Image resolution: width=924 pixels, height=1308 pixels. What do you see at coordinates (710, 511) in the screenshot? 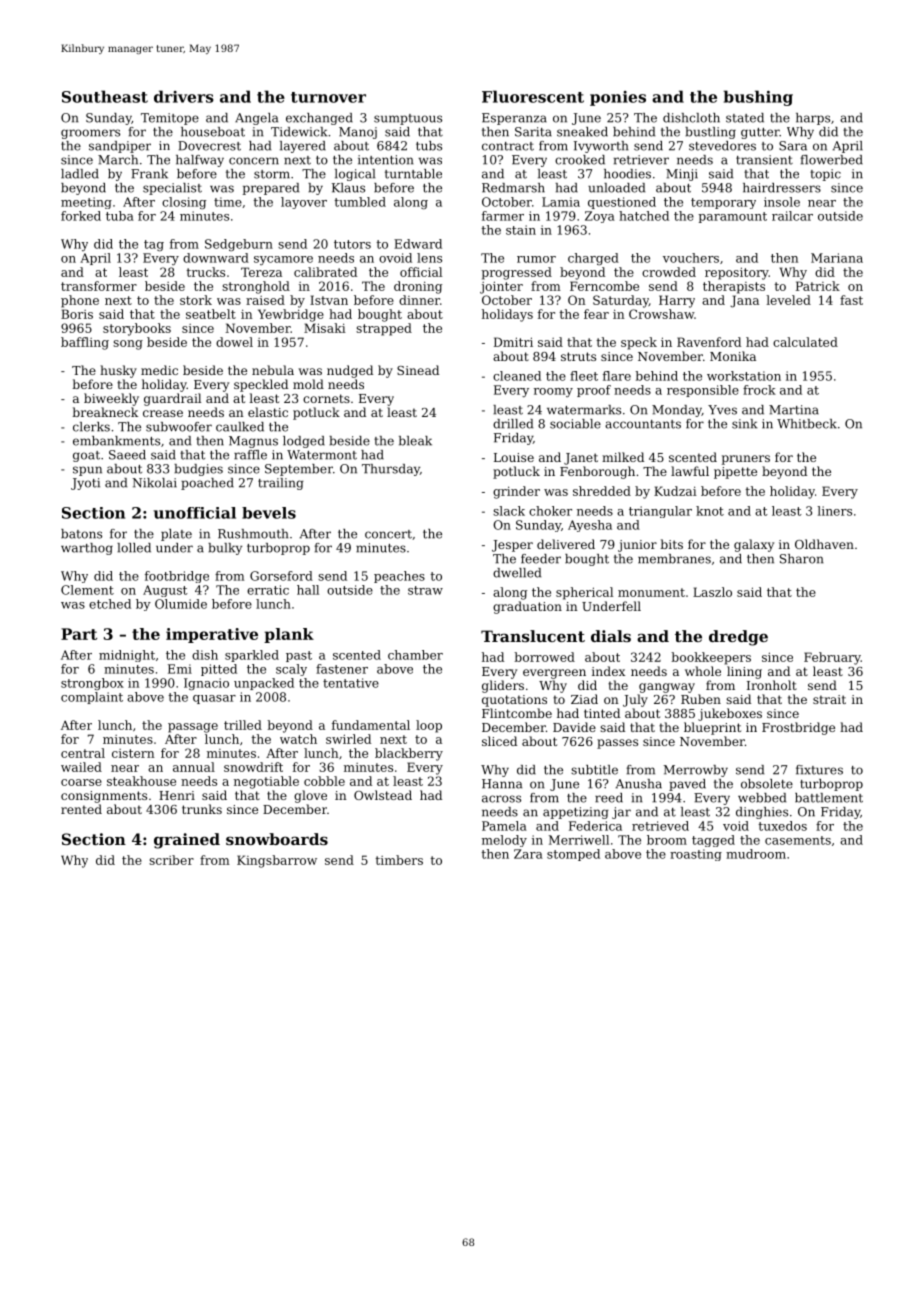
I see `knot` at bounding box center [710, 511].
